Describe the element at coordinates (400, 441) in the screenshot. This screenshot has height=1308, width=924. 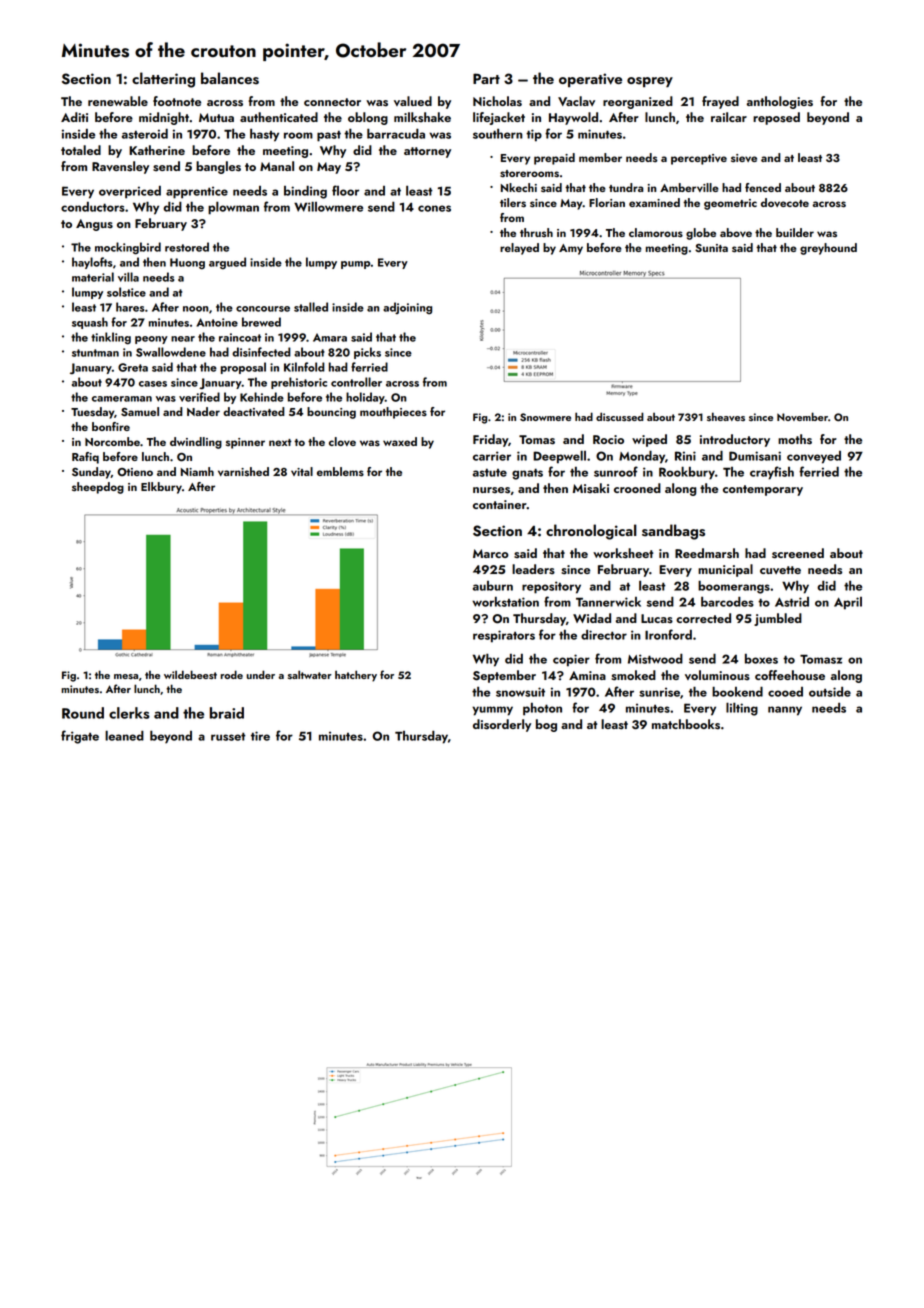
I see `waxed` at that location.
